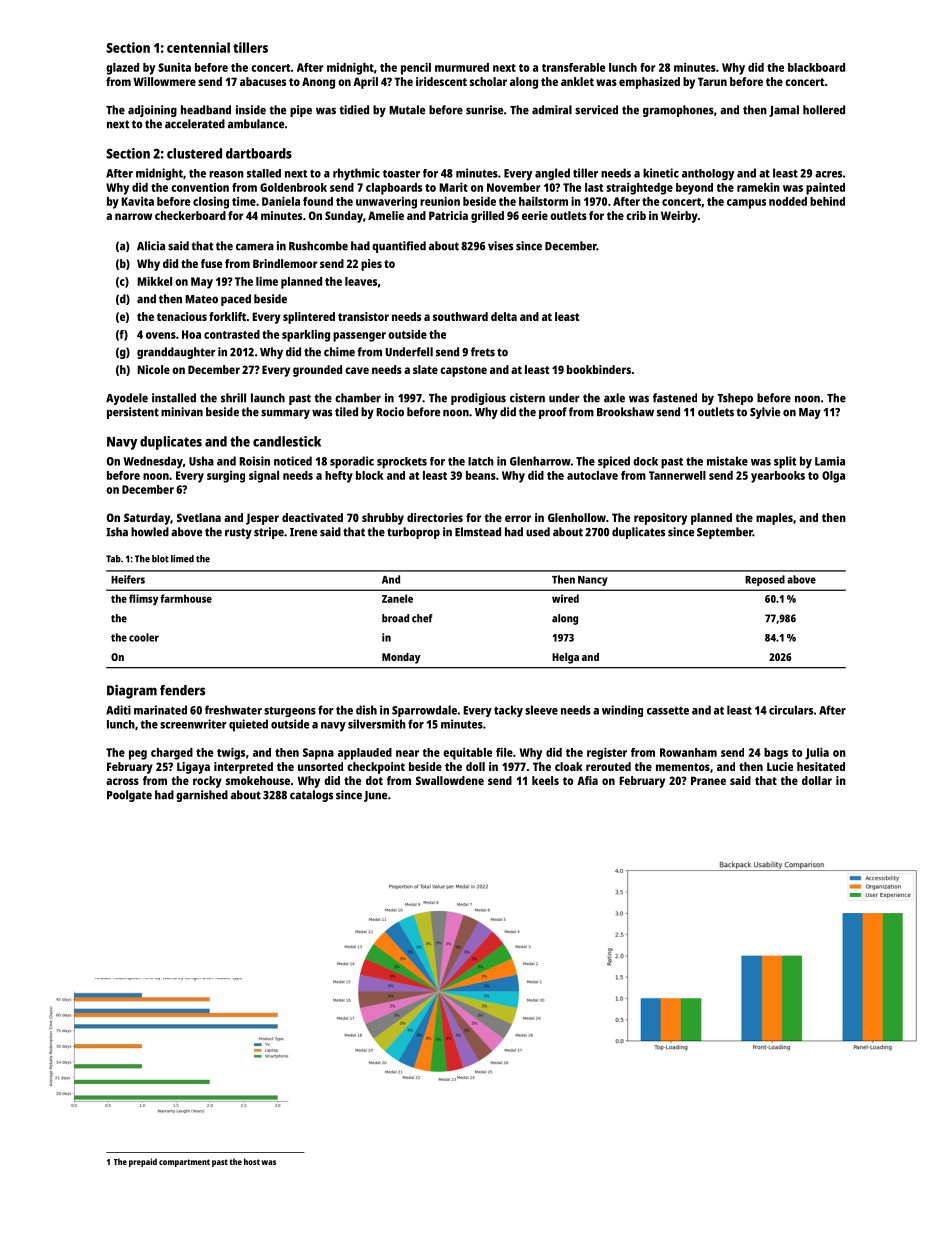 The height and width of the page is (1233, 952). Describe the element at coordinates (467, 754) in the page. I see `equitable` at that location.
